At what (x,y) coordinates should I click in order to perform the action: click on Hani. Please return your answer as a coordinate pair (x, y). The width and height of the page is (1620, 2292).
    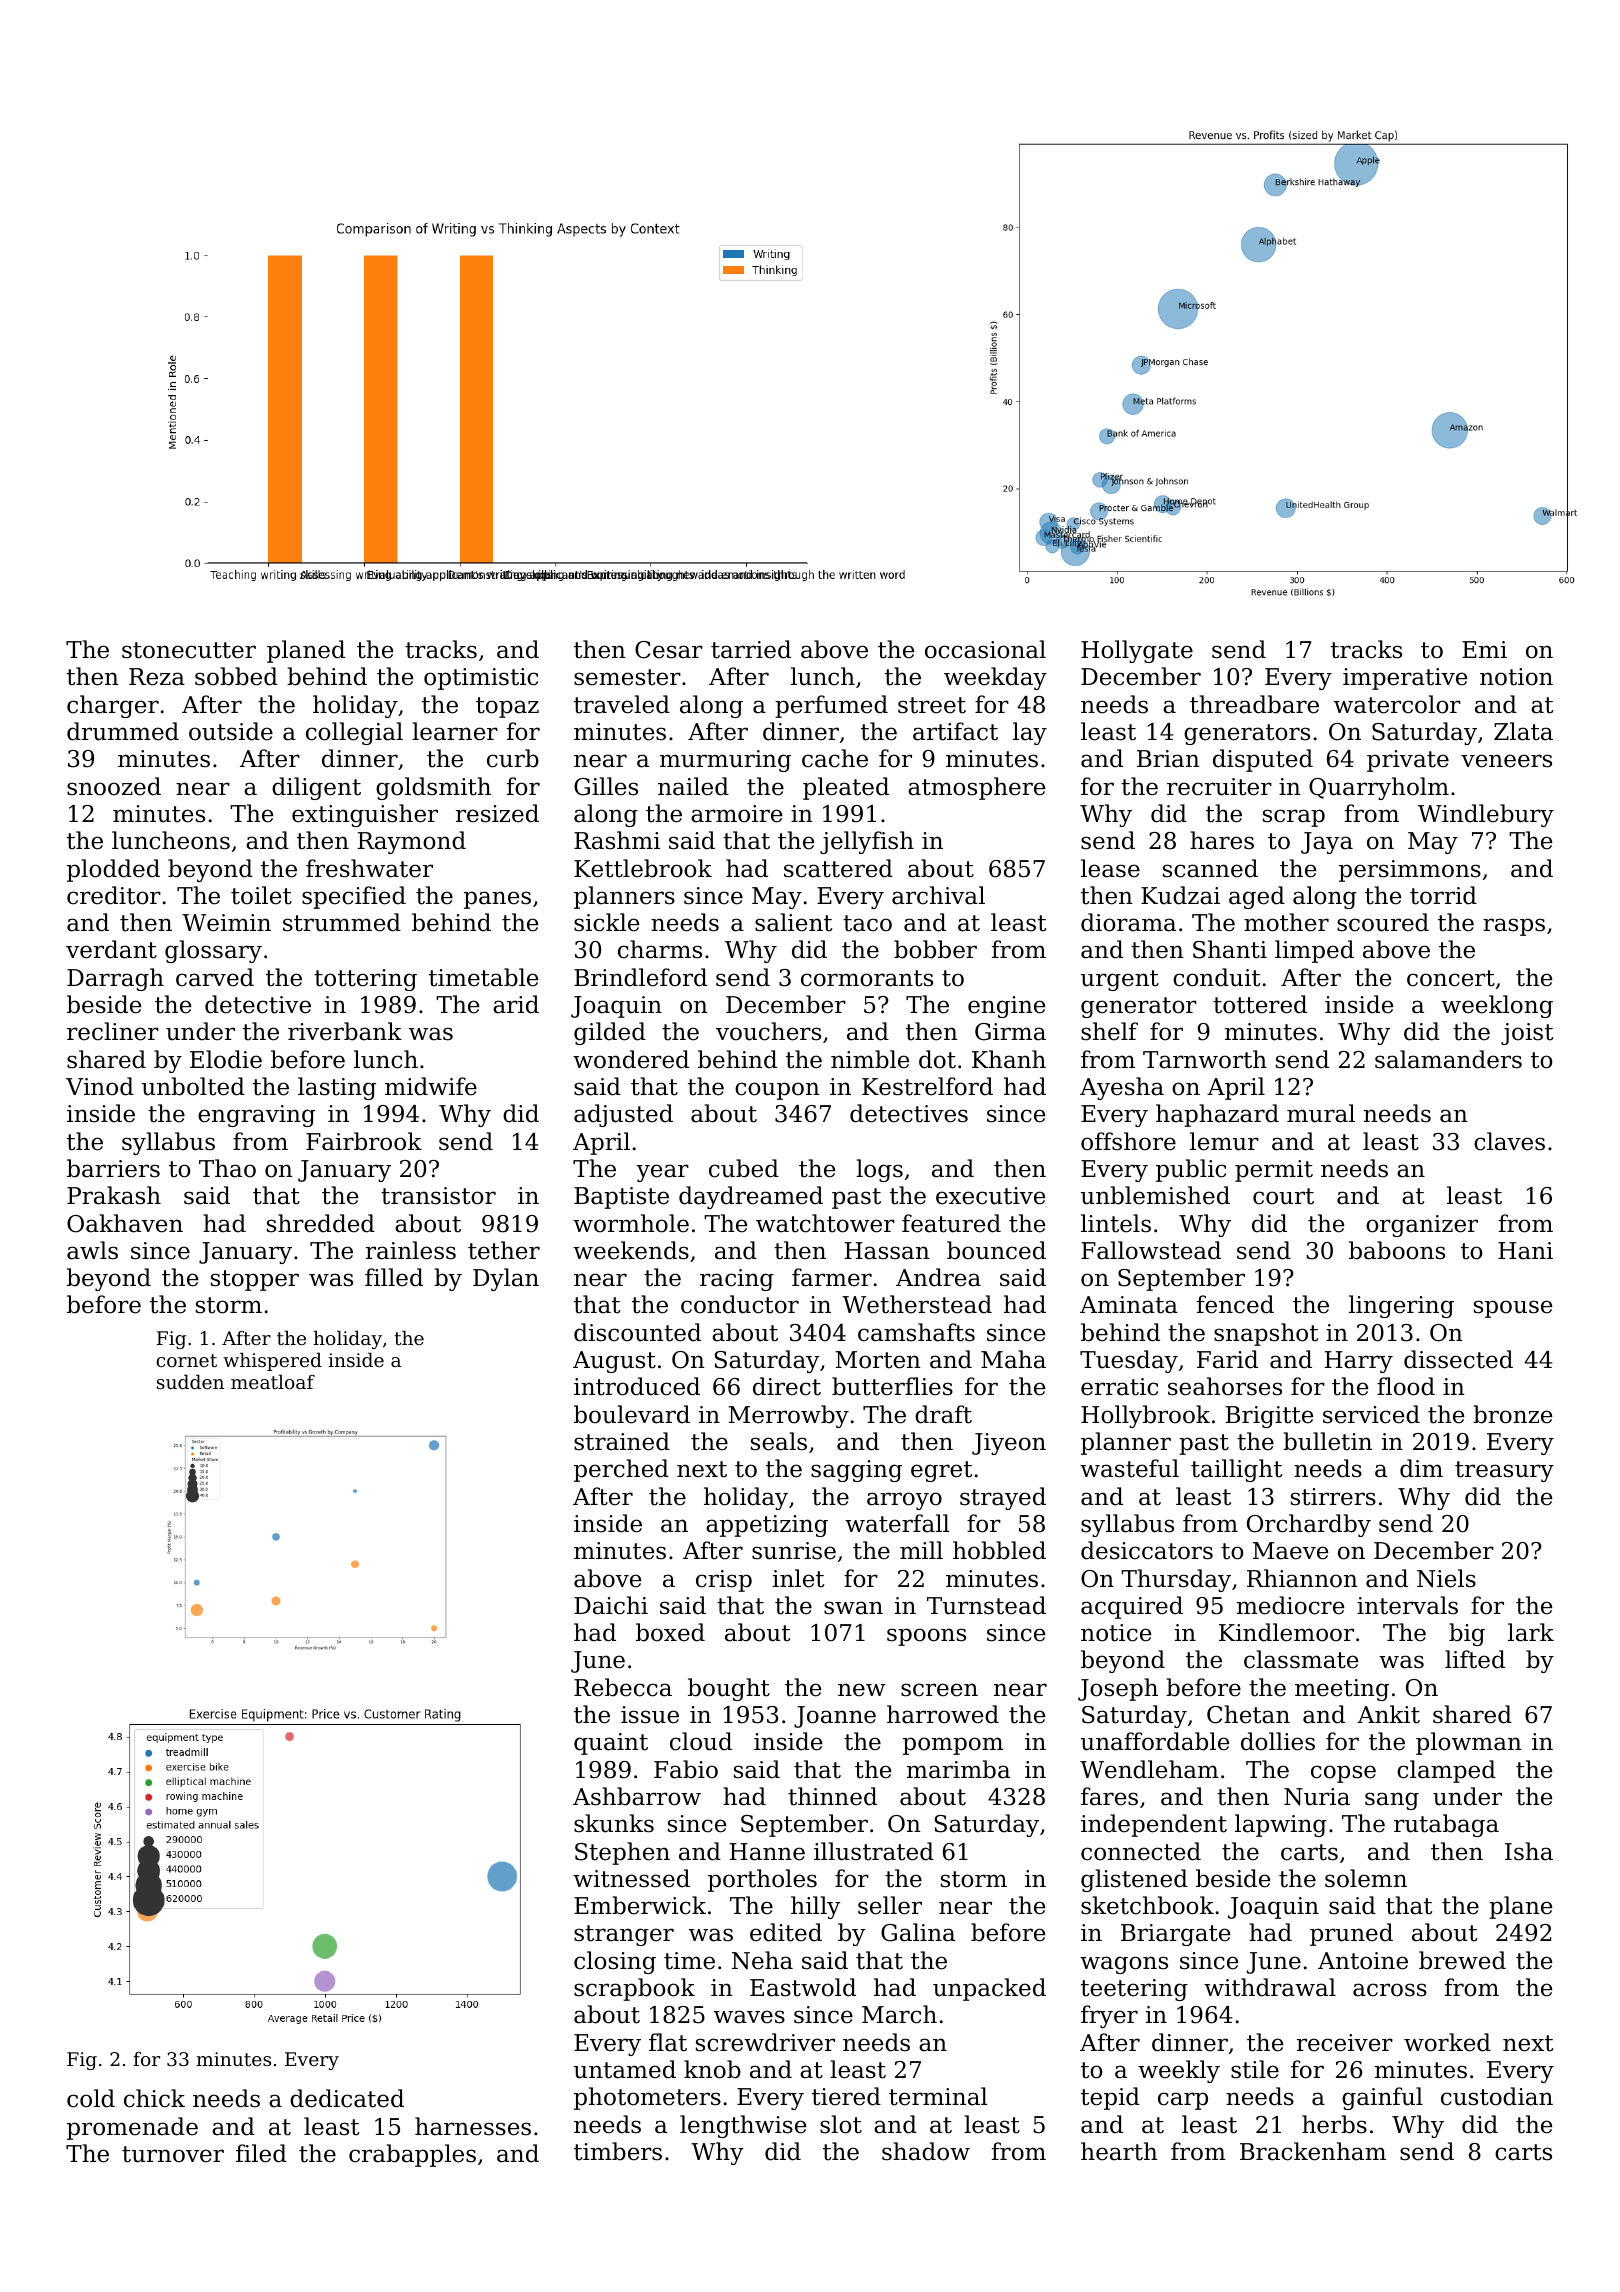
    Looking at the image, I should click on (1525, 1251).
